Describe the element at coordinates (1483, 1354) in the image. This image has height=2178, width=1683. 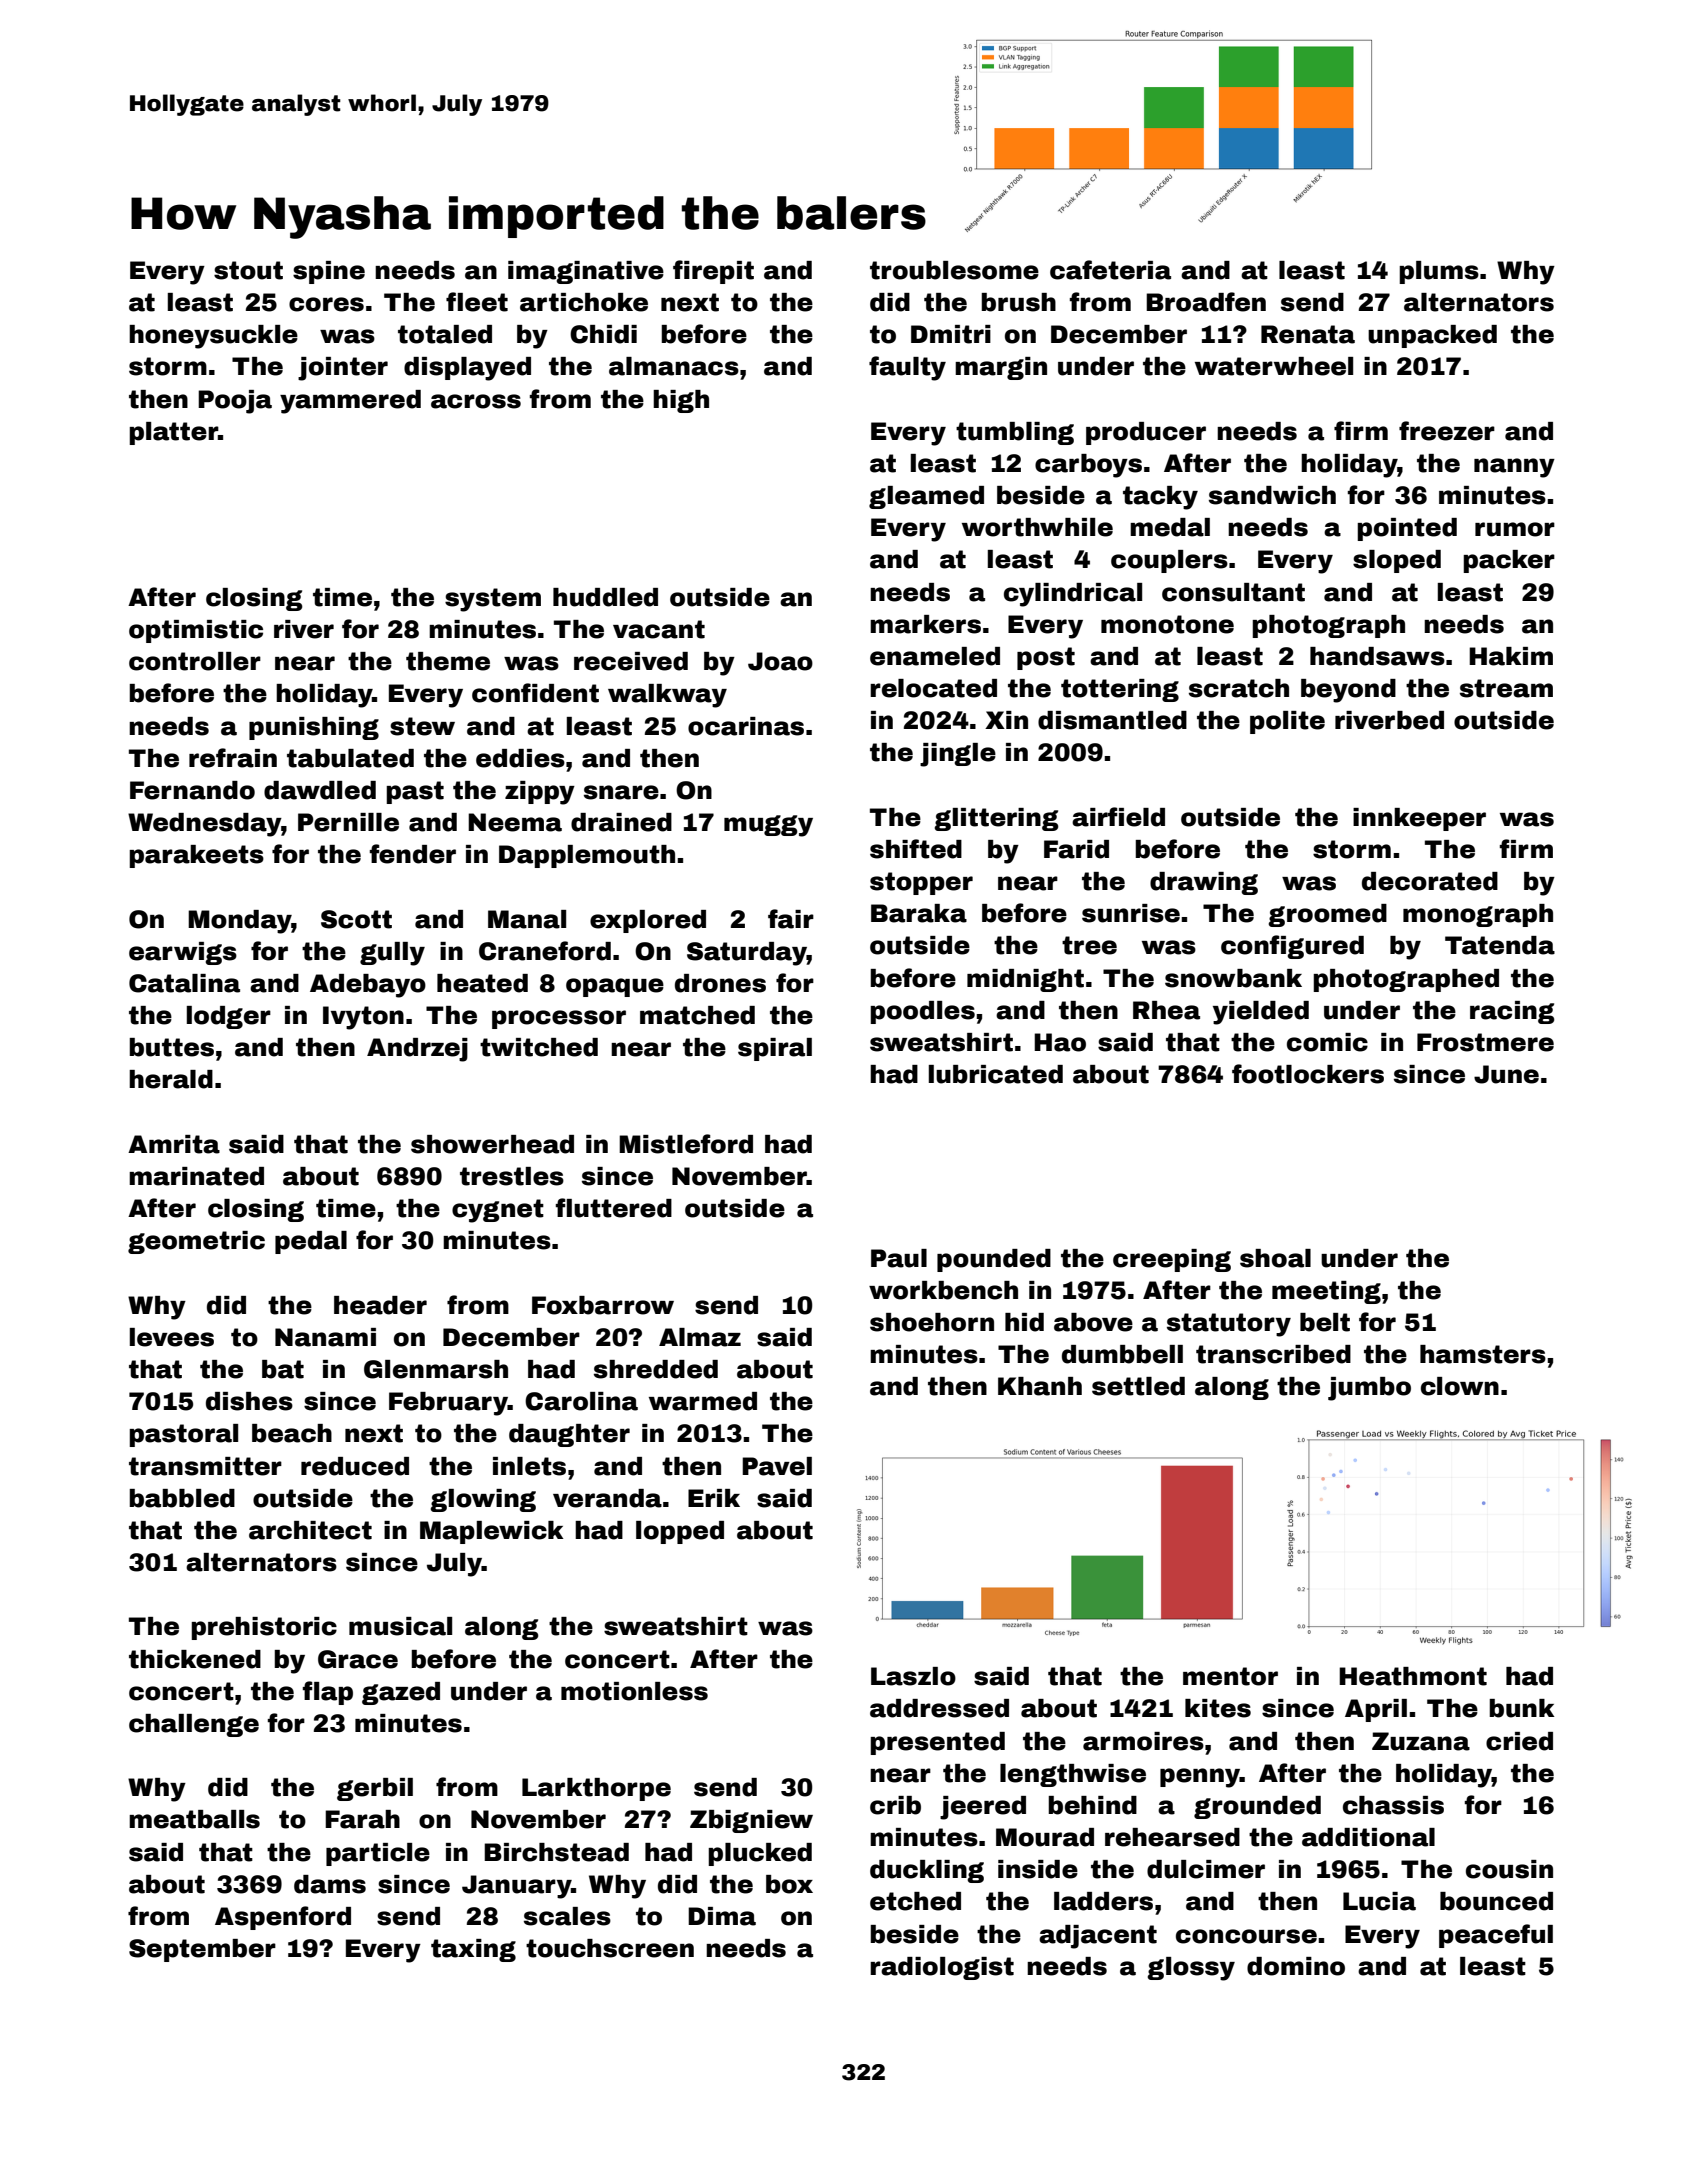
I see `hamsters` at that location.
